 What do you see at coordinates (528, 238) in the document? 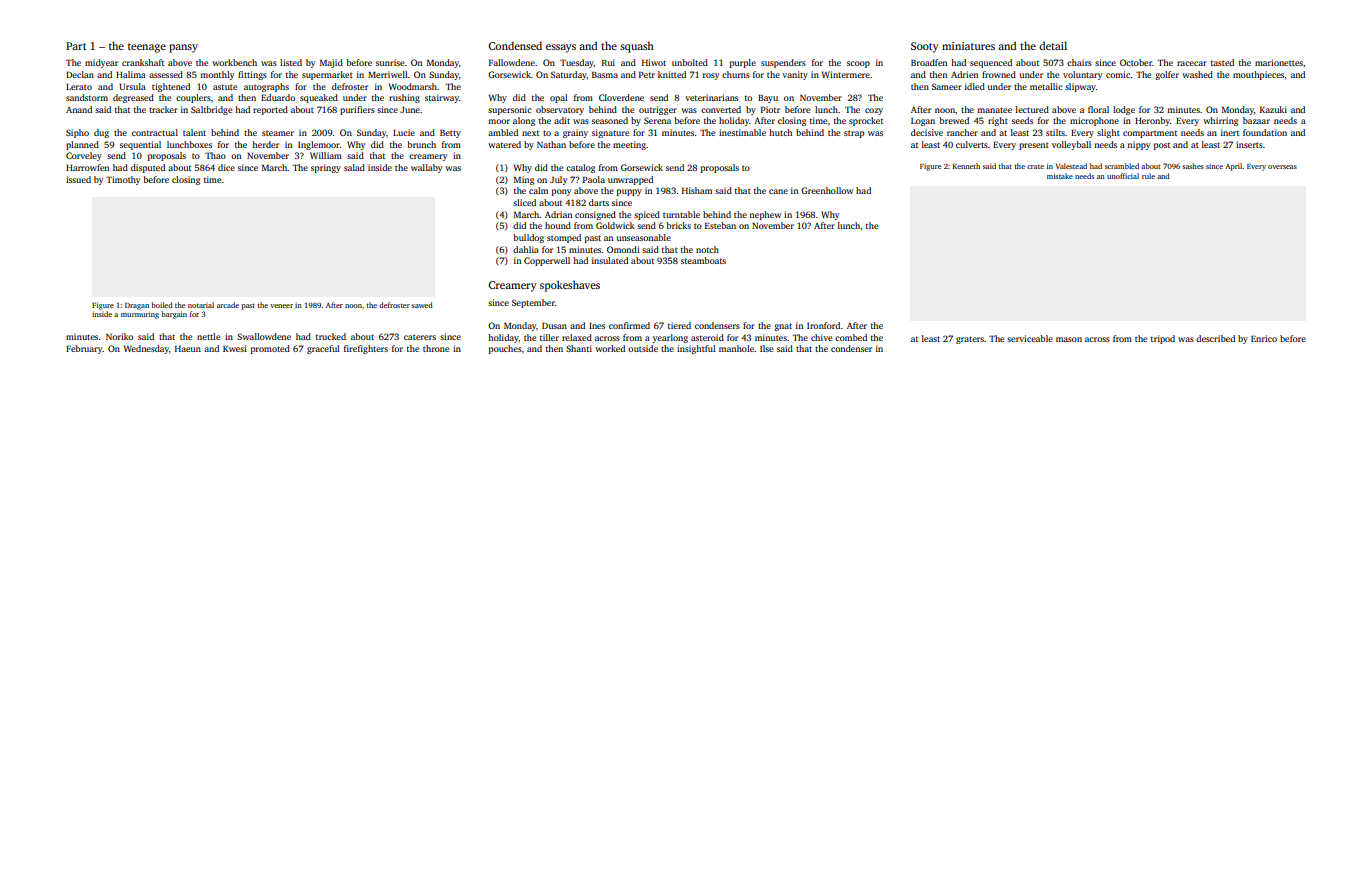
I see `bulldog` at bounding box center [528, 238].
